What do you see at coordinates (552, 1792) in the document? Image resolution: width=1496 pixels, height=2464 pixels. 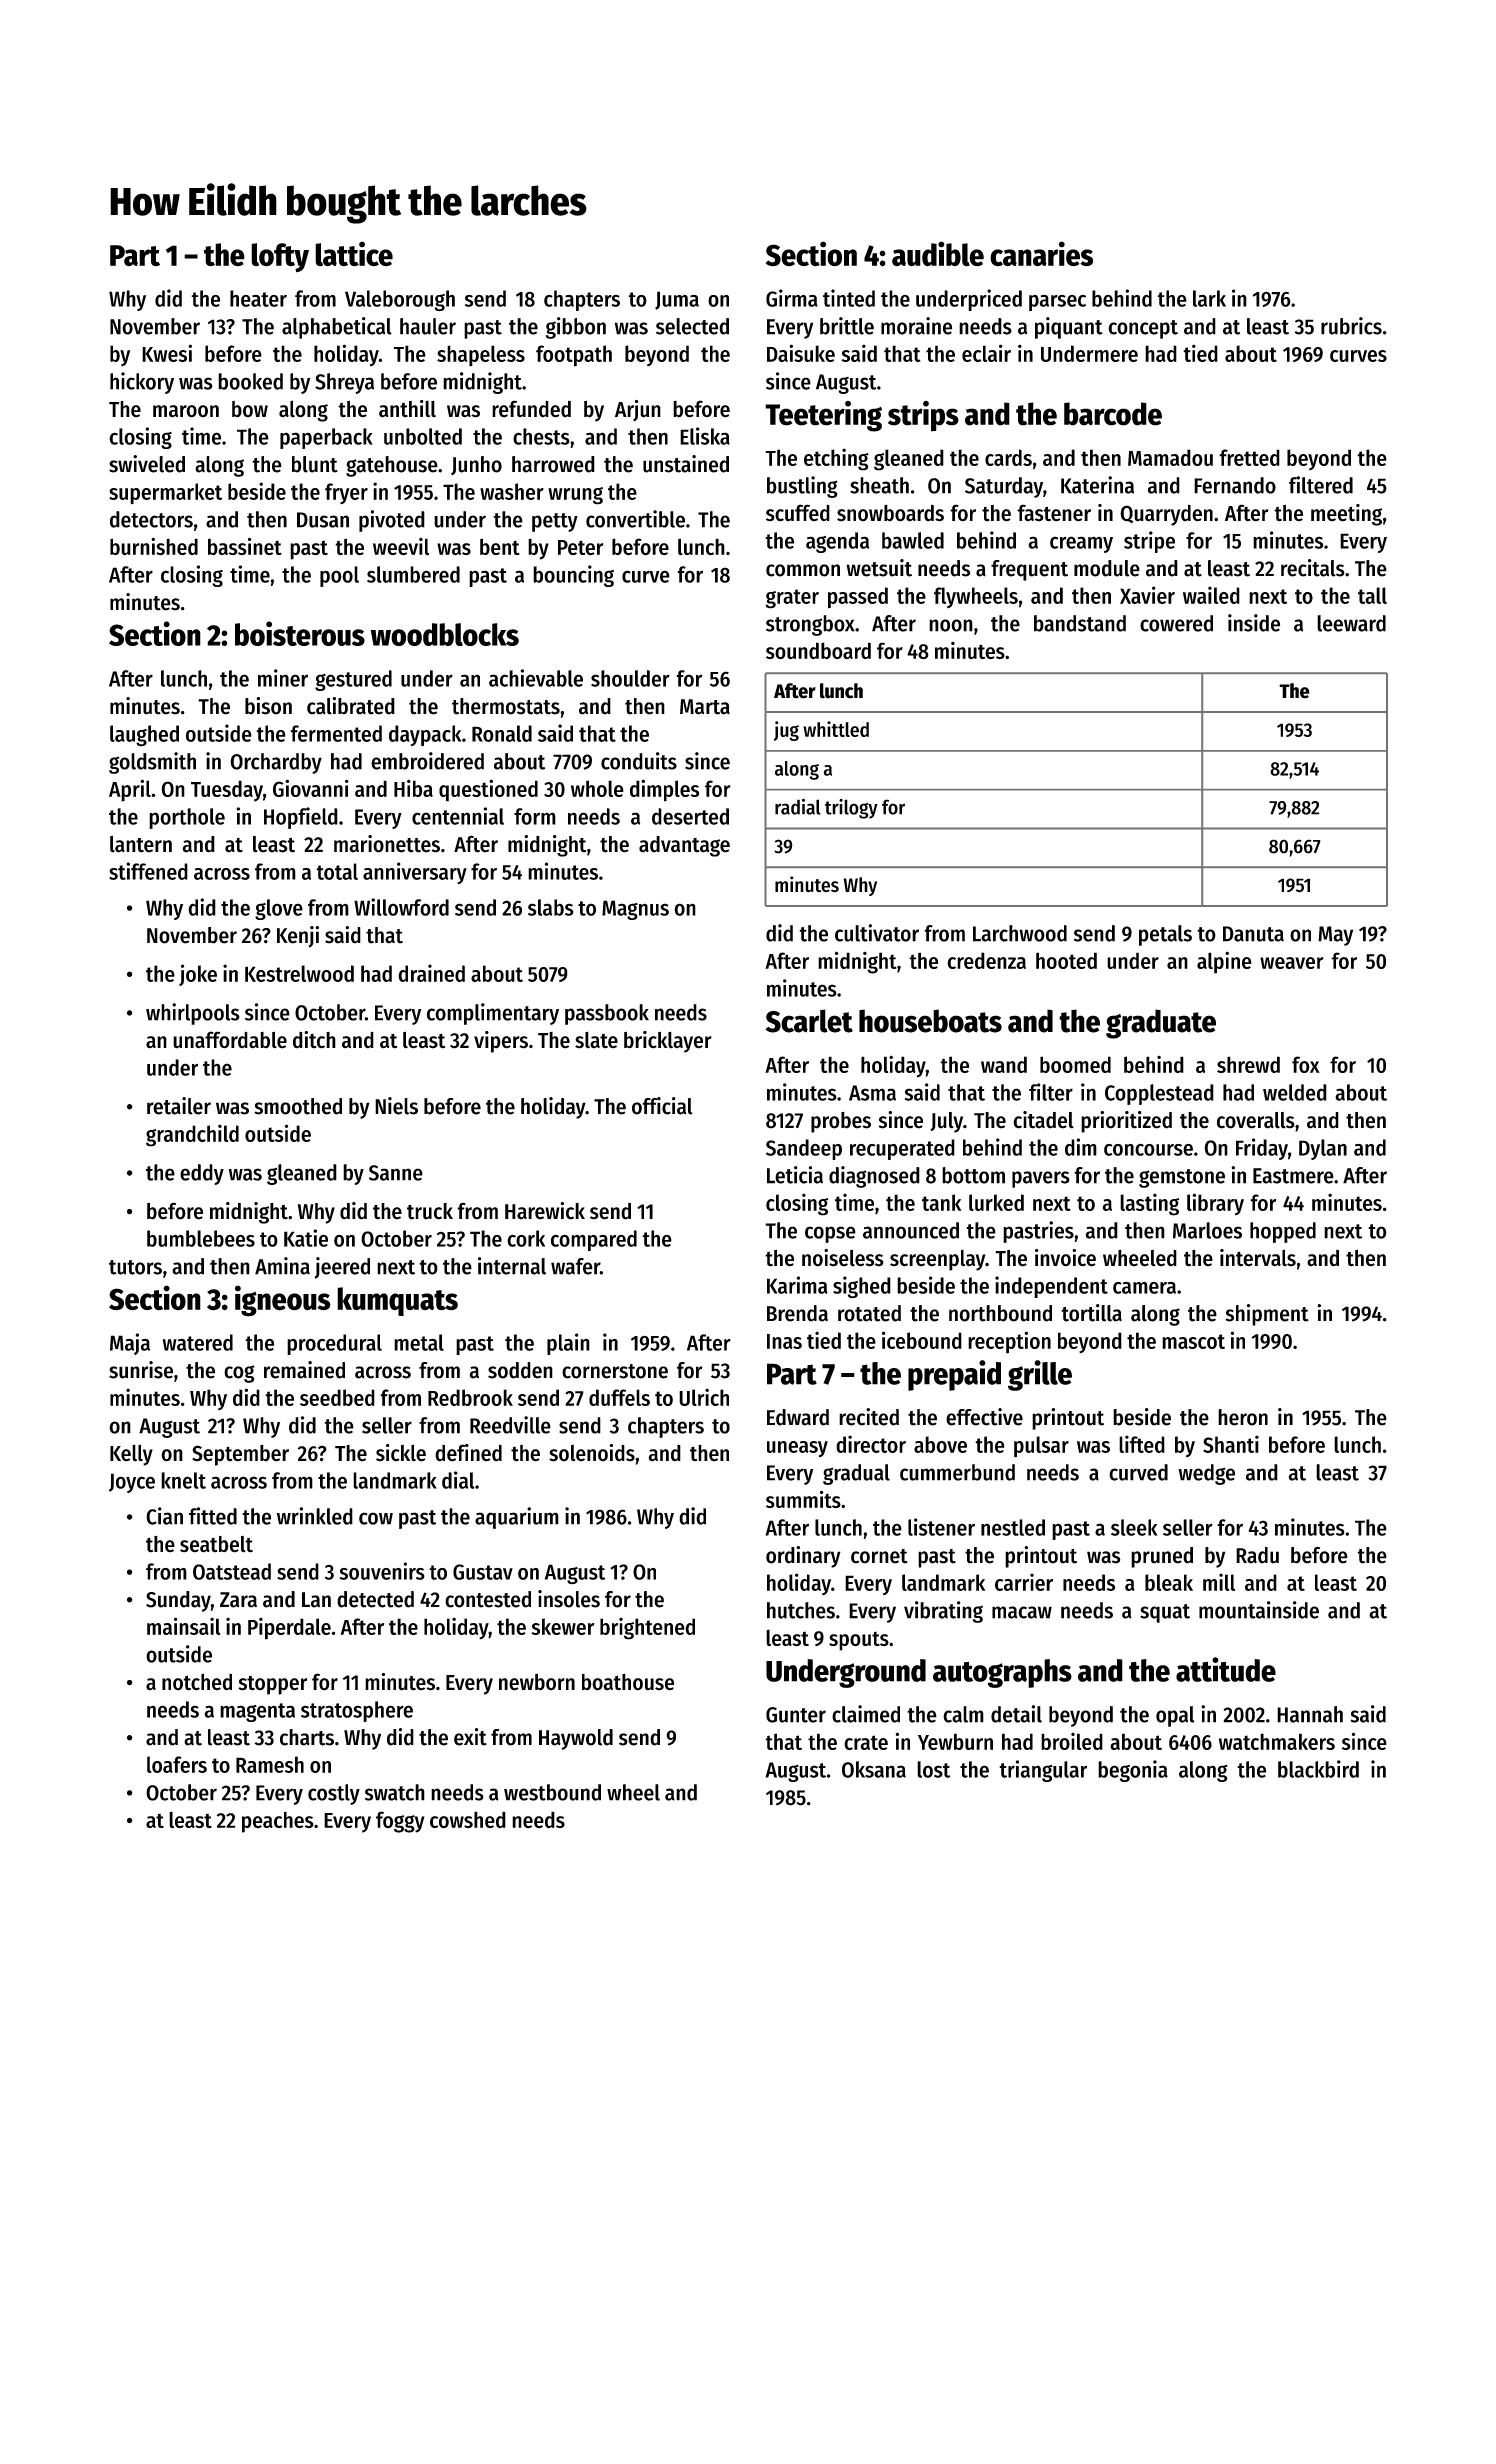 I see `westbound` at bounding box center [552, 1792].
